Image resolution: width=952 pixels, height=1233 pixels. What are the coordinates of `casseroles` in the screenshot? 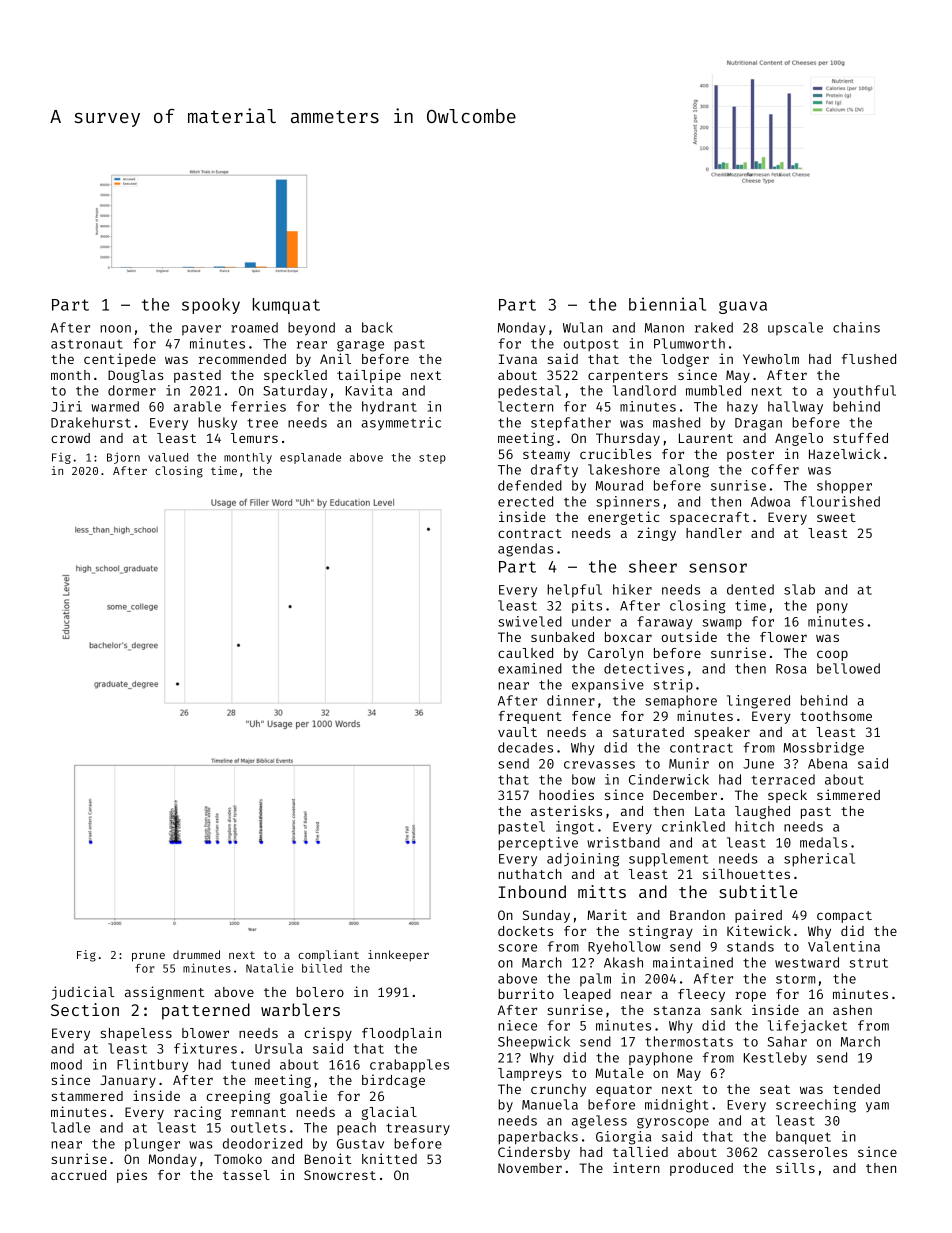 It's located at (807, 1152).
